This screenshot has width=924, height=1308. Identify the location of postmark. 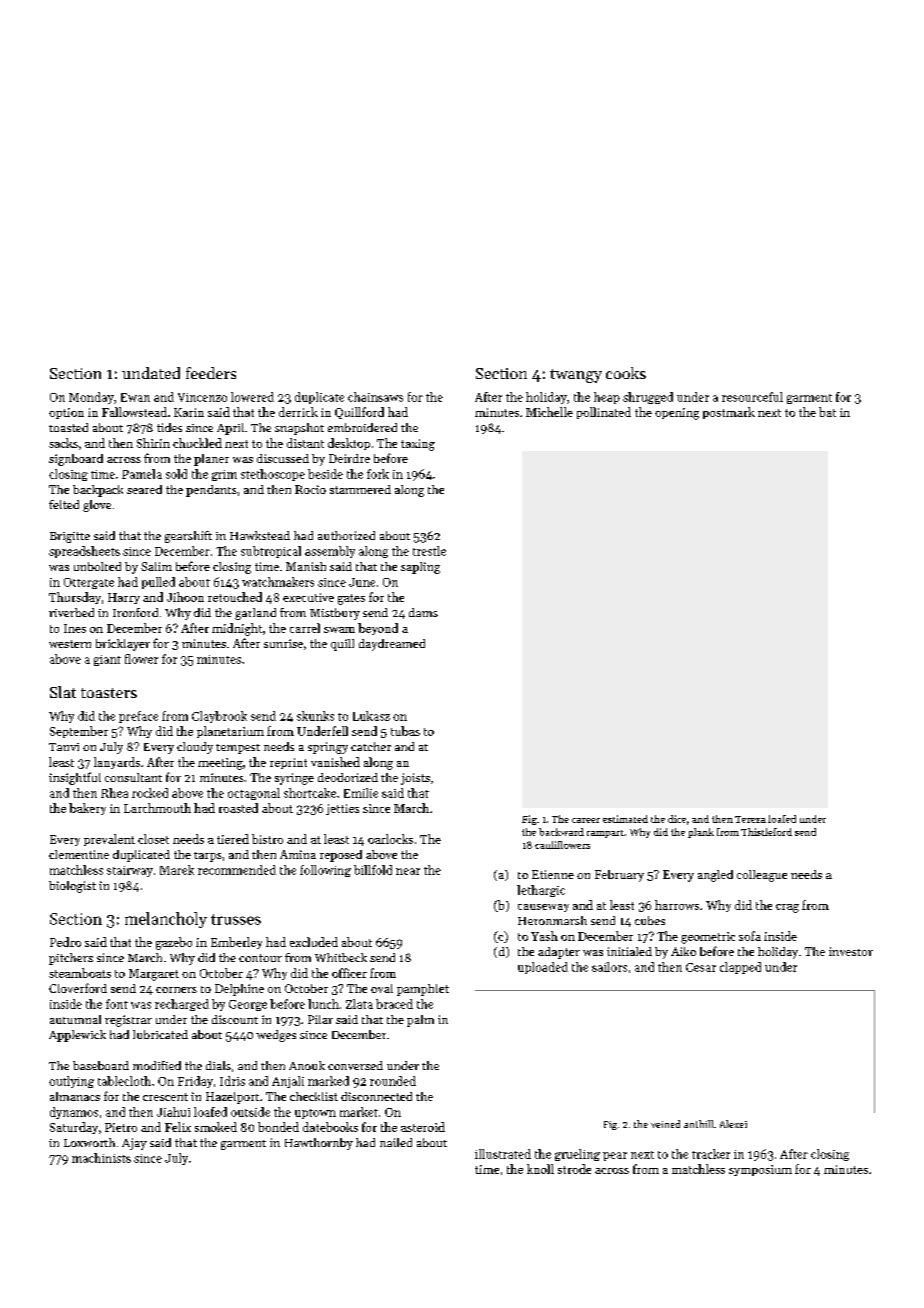
(729, 413).
